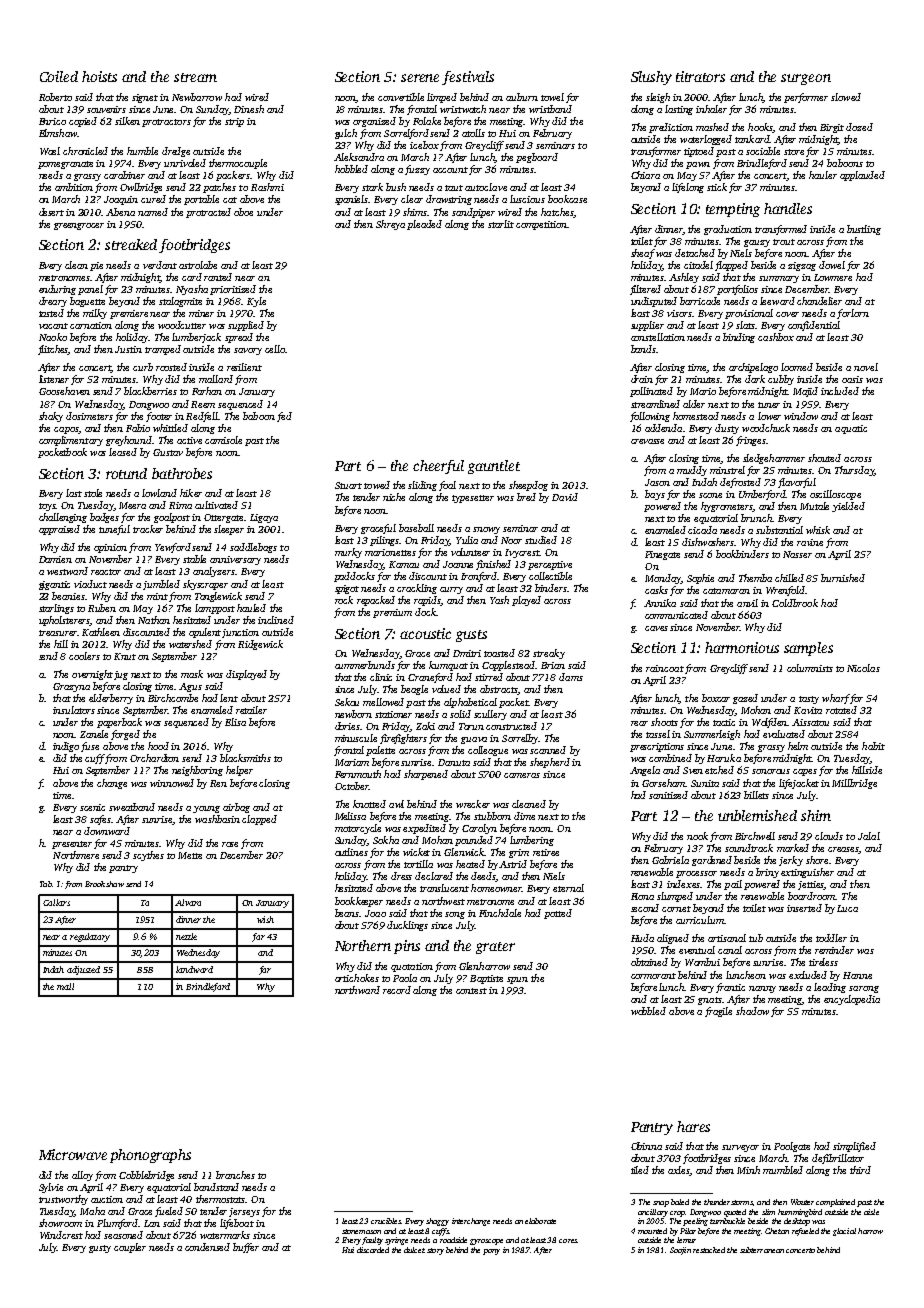 Image resolution: width=924 pixels, height=1308 pixels. What do you see at coordinates (420, 78) in the page?
I see `serene` at bounding box center [420, 78].
